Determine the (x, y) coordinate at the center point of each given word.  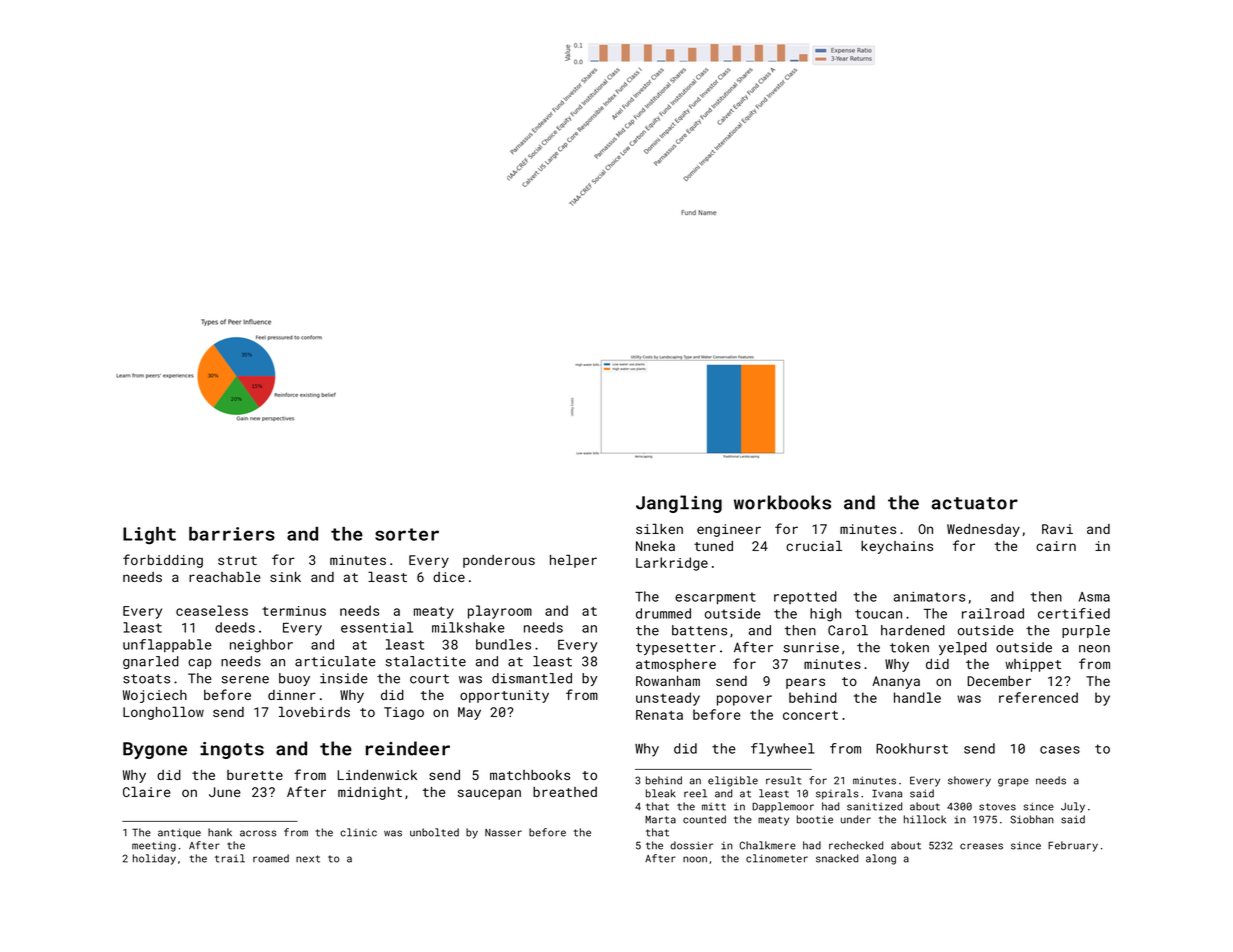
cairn (1056, 546)
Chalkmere (767, 845)
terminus (294, 611)
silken (659, 528)
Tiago (404, 713)
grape (1013, 782)
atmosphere (676, 665)
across (258, 833)
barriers (232, 534)
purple (1086, 631)
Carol (848, 630)
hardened (913, 630)
